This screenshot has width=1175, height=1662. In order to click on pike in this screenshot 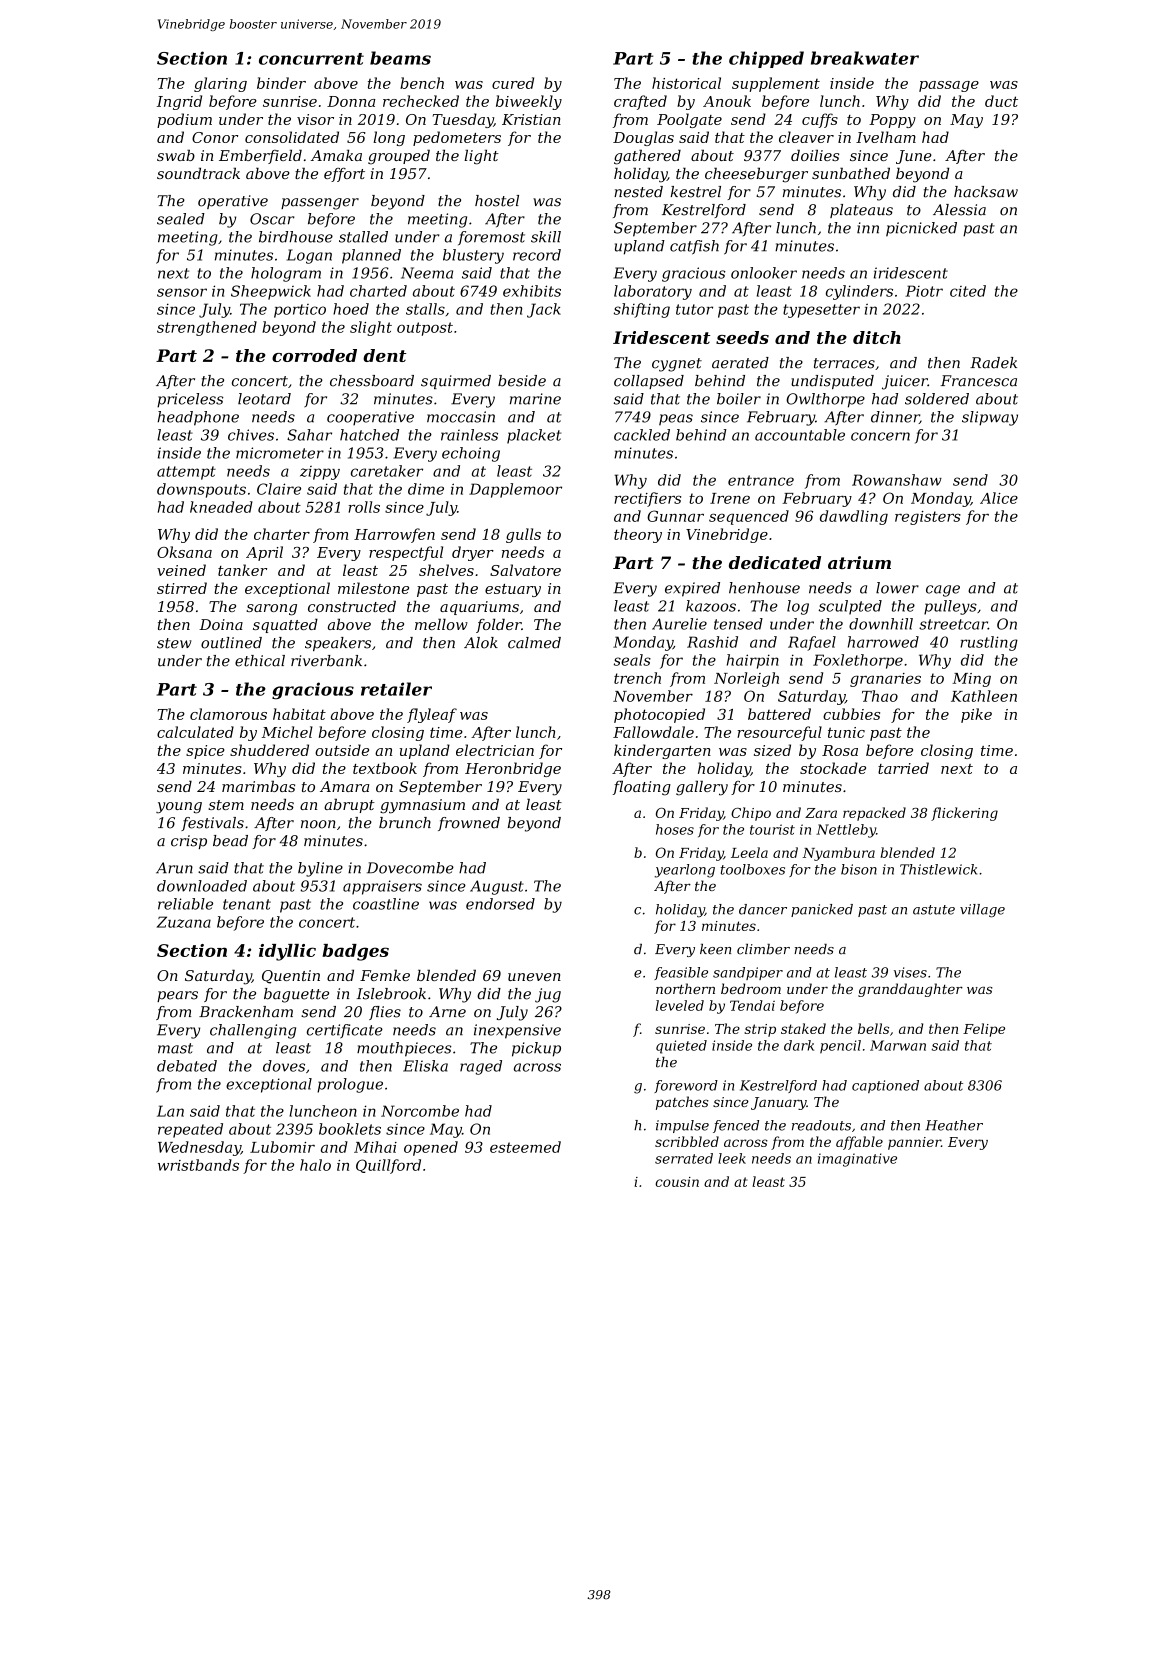, I will do `click(976, 715)`.
